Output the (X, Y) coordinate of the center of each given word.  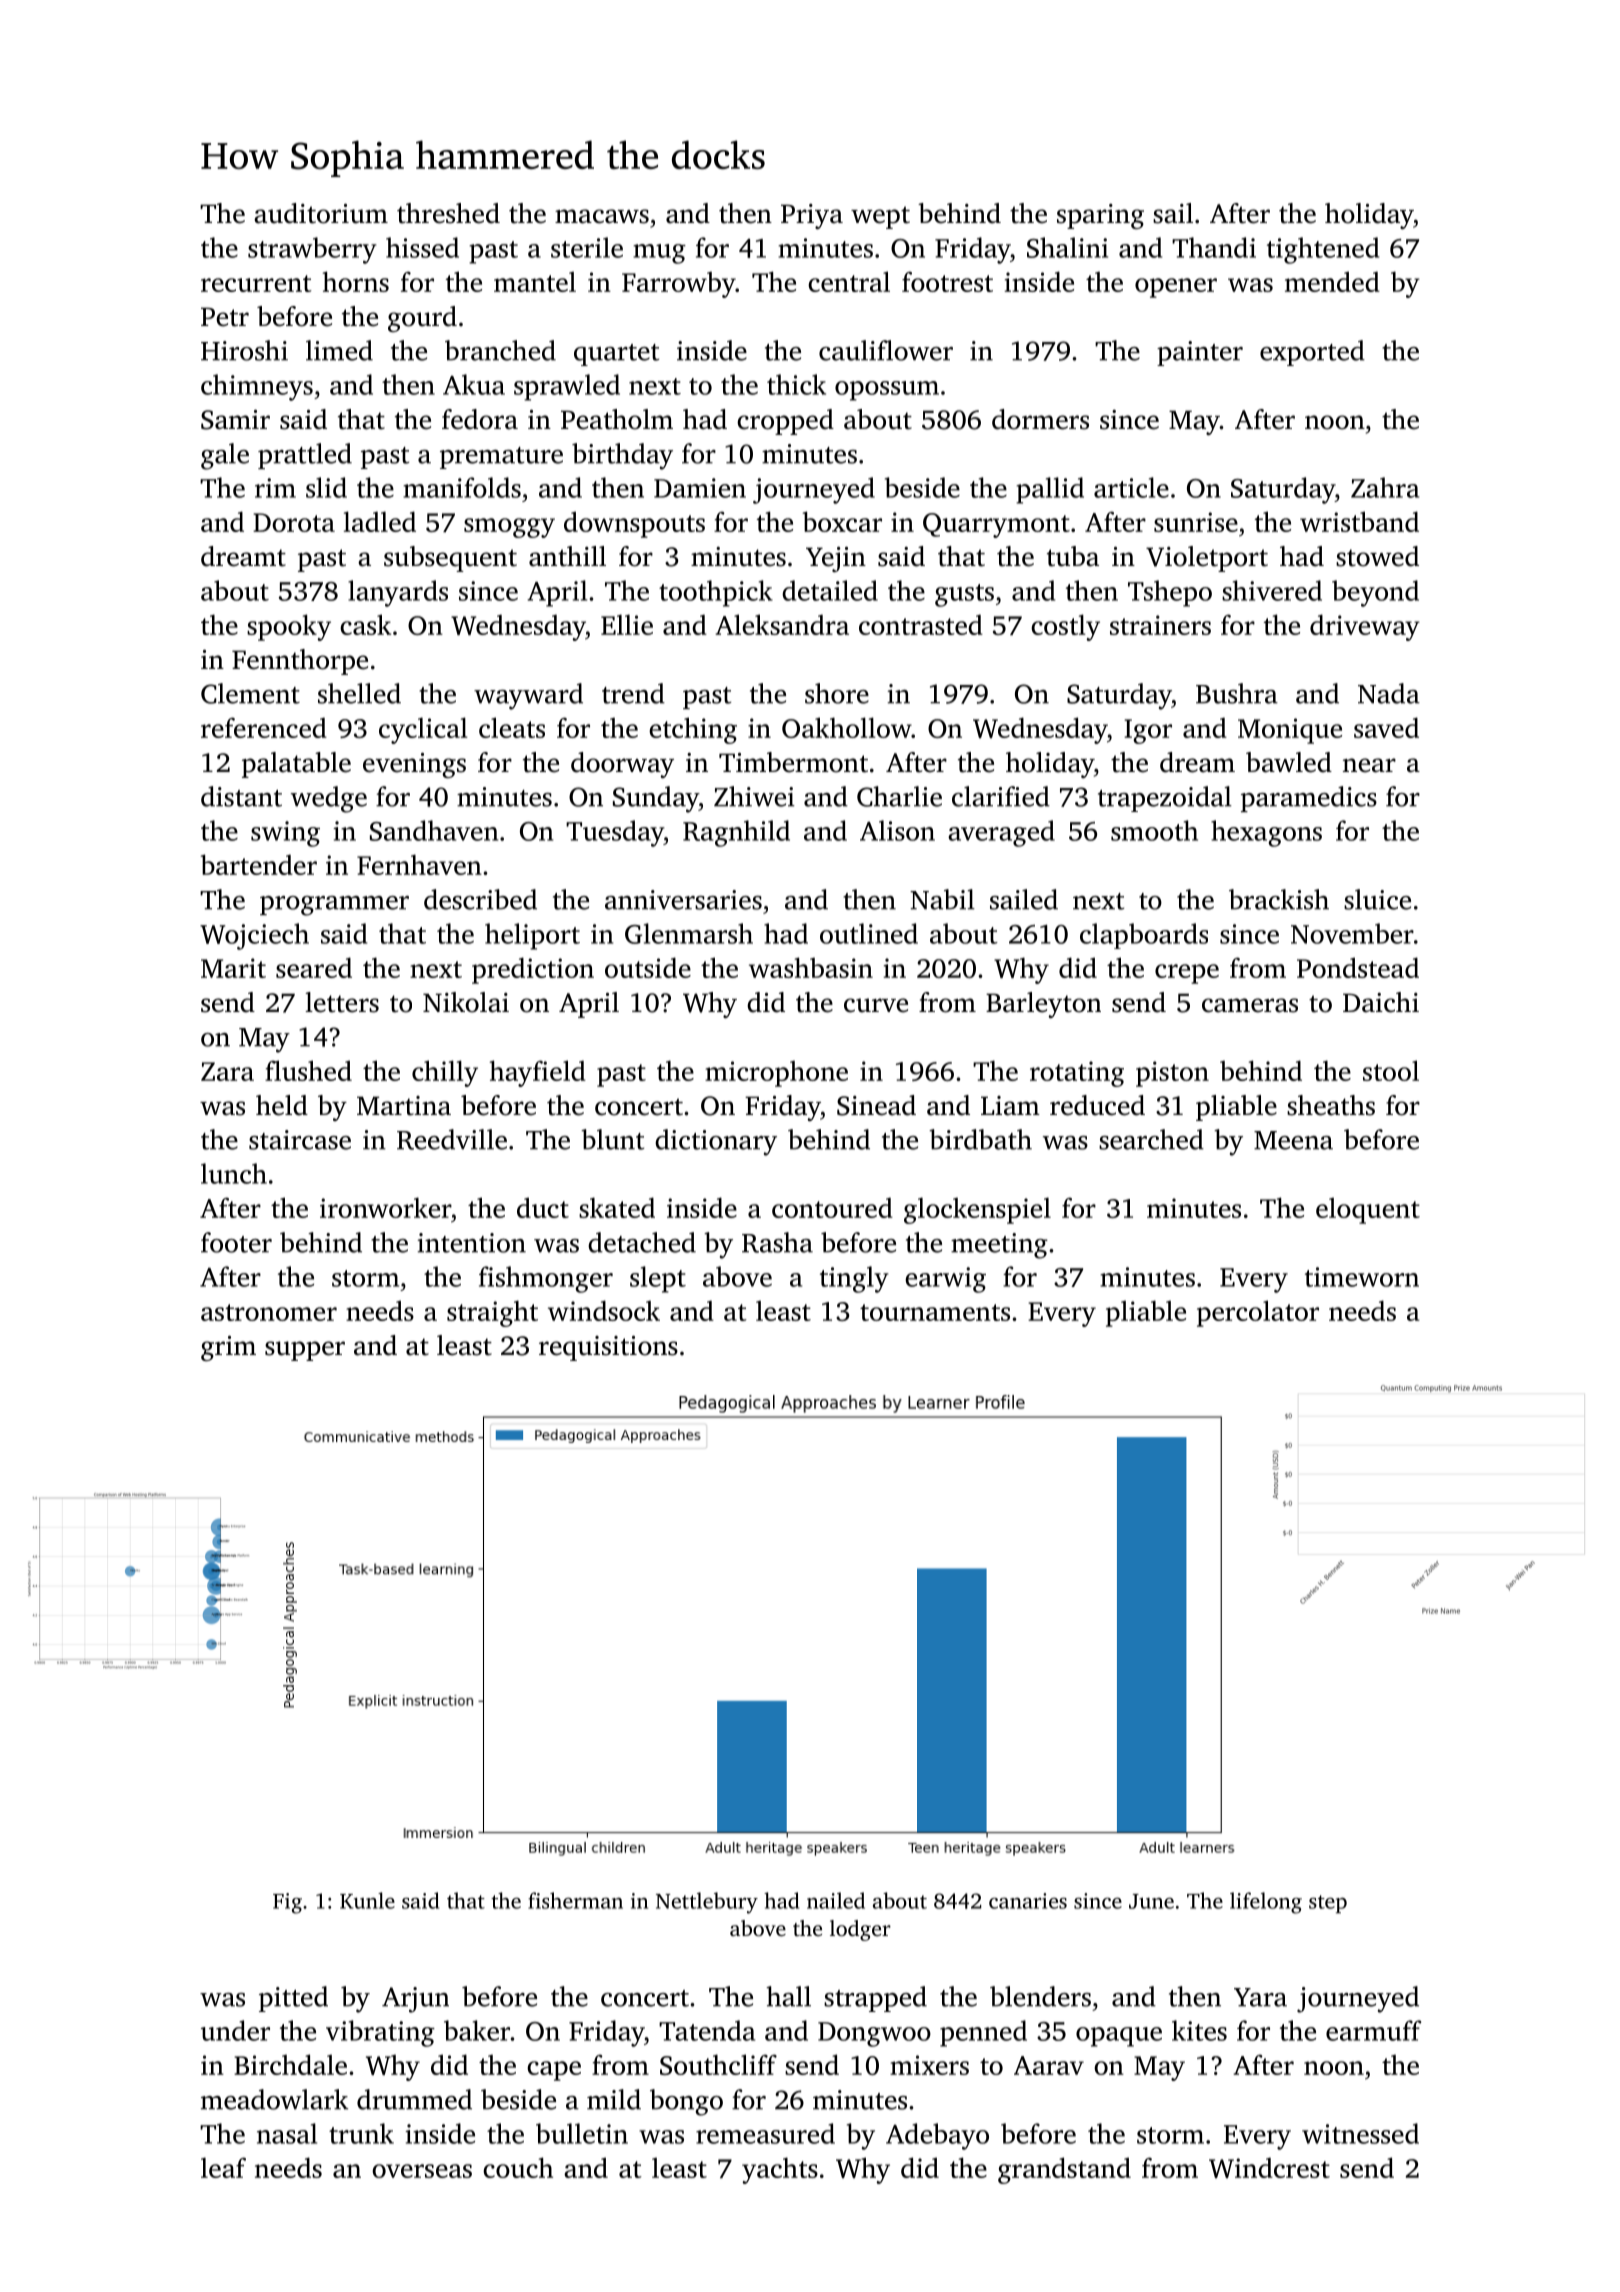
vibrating (380, 2033)
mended (1332, 281)
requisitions (608, 1348)
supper (305, 1351)
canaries (1028, 1901)
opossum (887, 391)
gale (225, 456)
